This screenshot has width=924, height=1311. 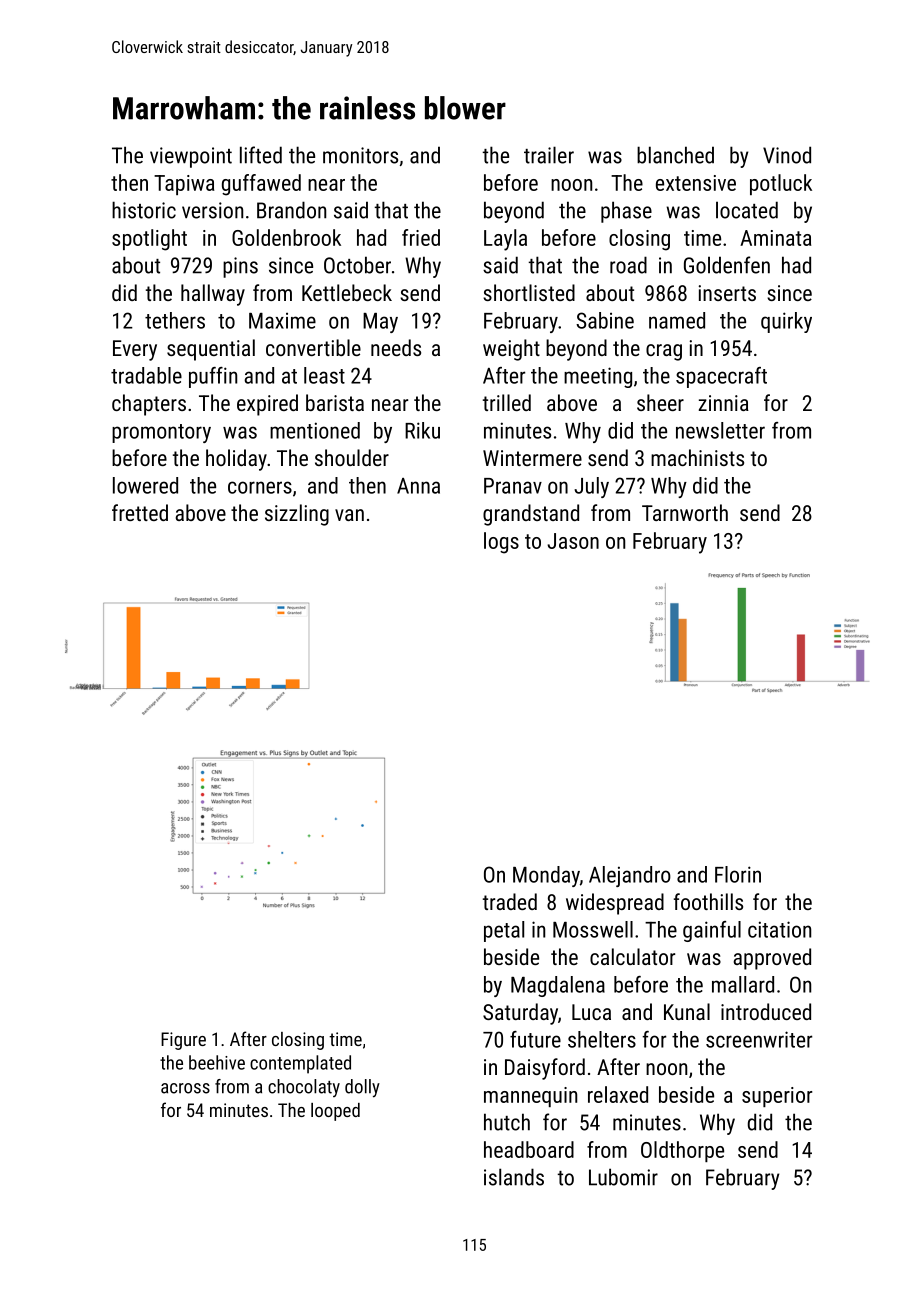 What do you see at coordinates (360, 155) in the screenshot?
I see `monitors` at bounding box center [360, 155].
